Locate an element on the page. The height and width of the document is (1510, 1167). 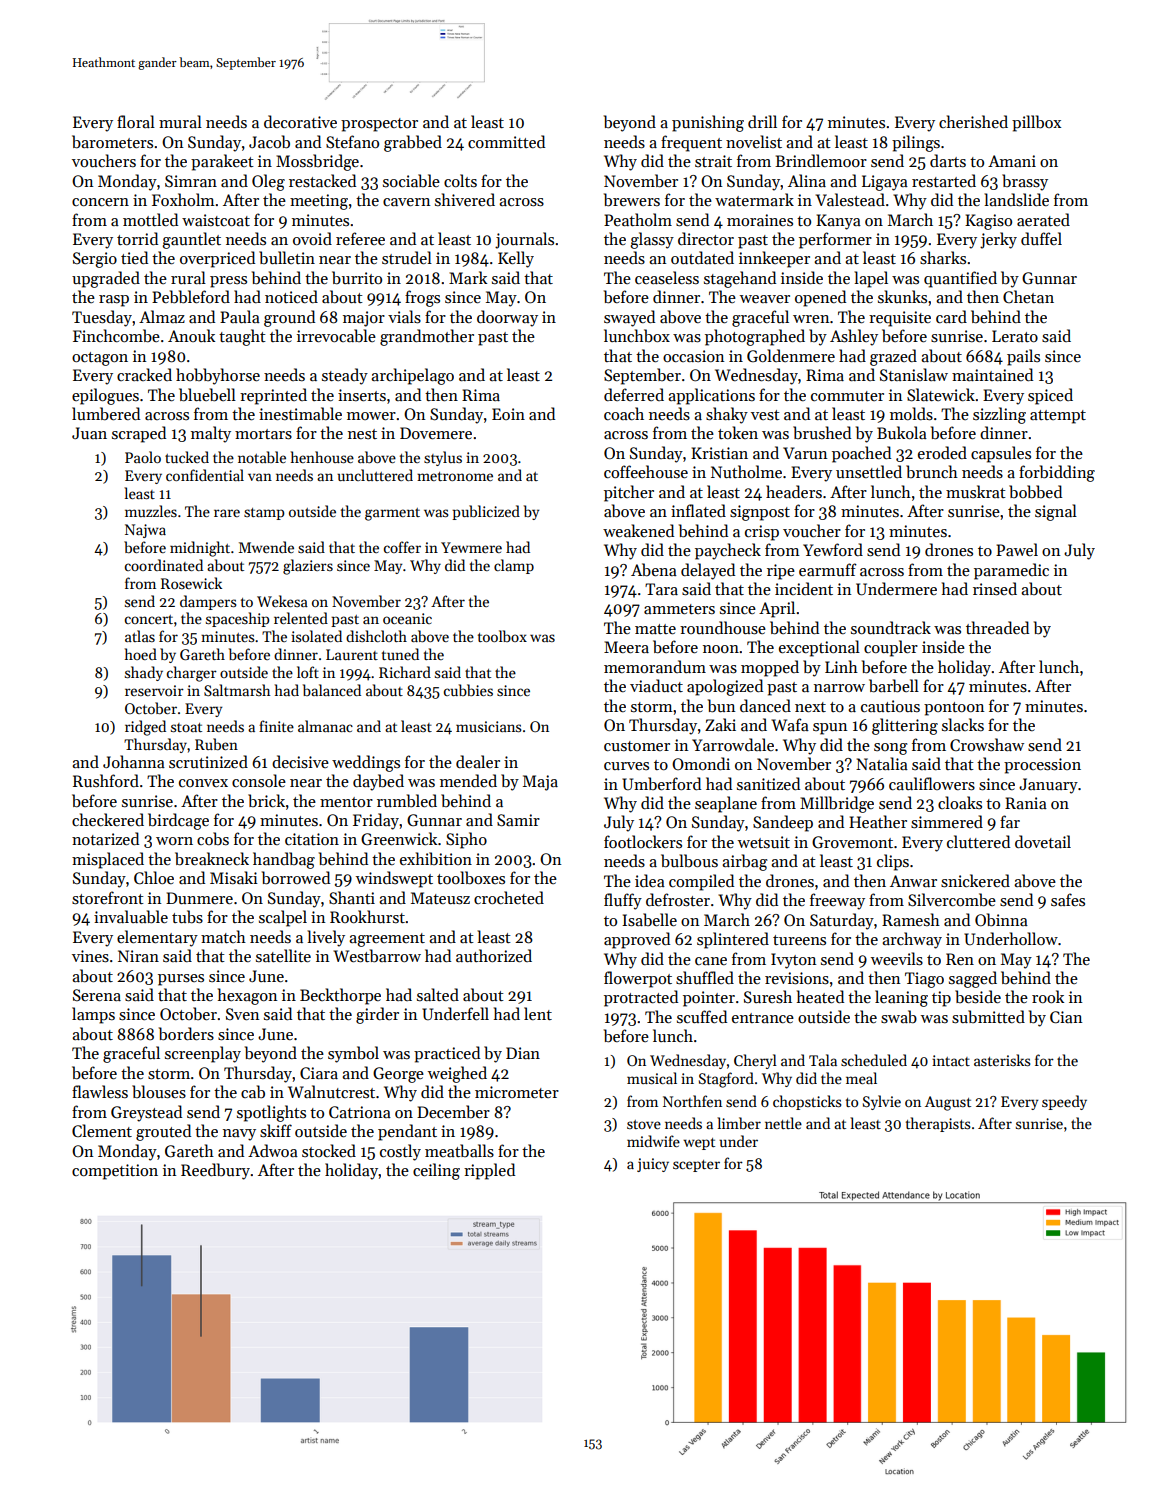
barometers is located at coordinates (112, 142).
